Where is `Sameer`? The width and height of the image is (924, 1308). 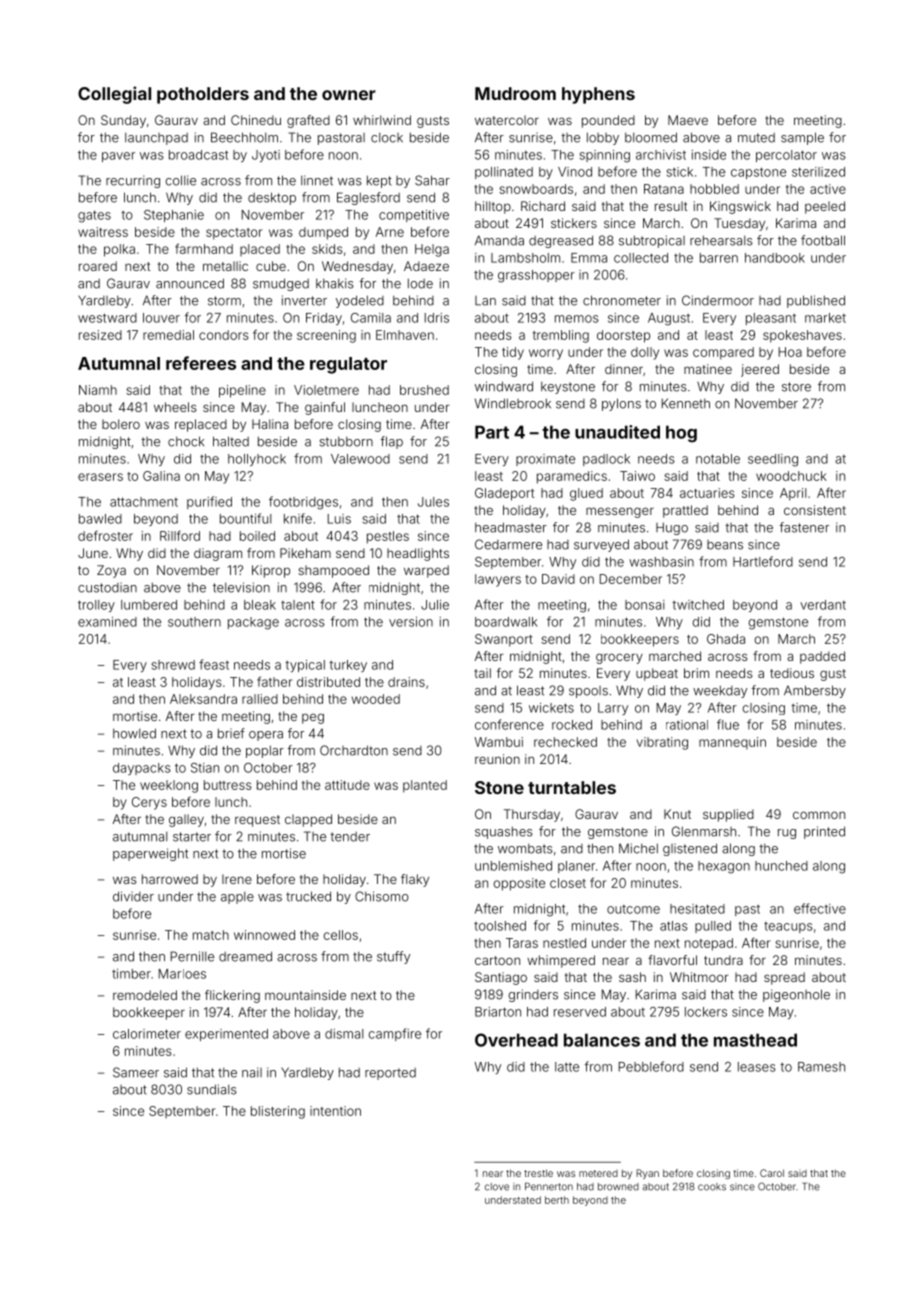 Sameer is located at coordinates (136, 1072).
